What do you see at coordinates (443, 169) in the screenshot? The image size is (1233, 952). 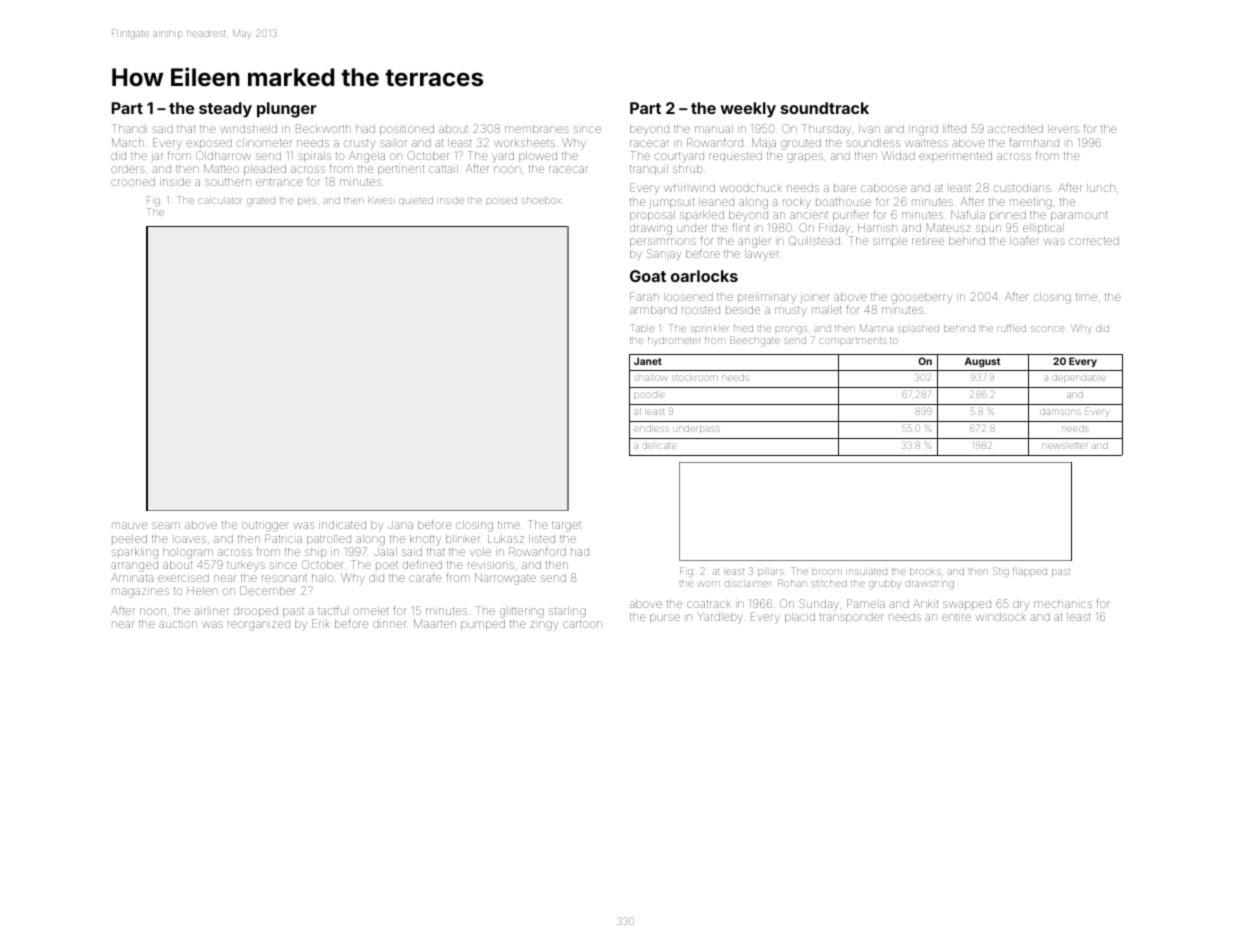 I see `cattail` at bounding box center [443, 169].
